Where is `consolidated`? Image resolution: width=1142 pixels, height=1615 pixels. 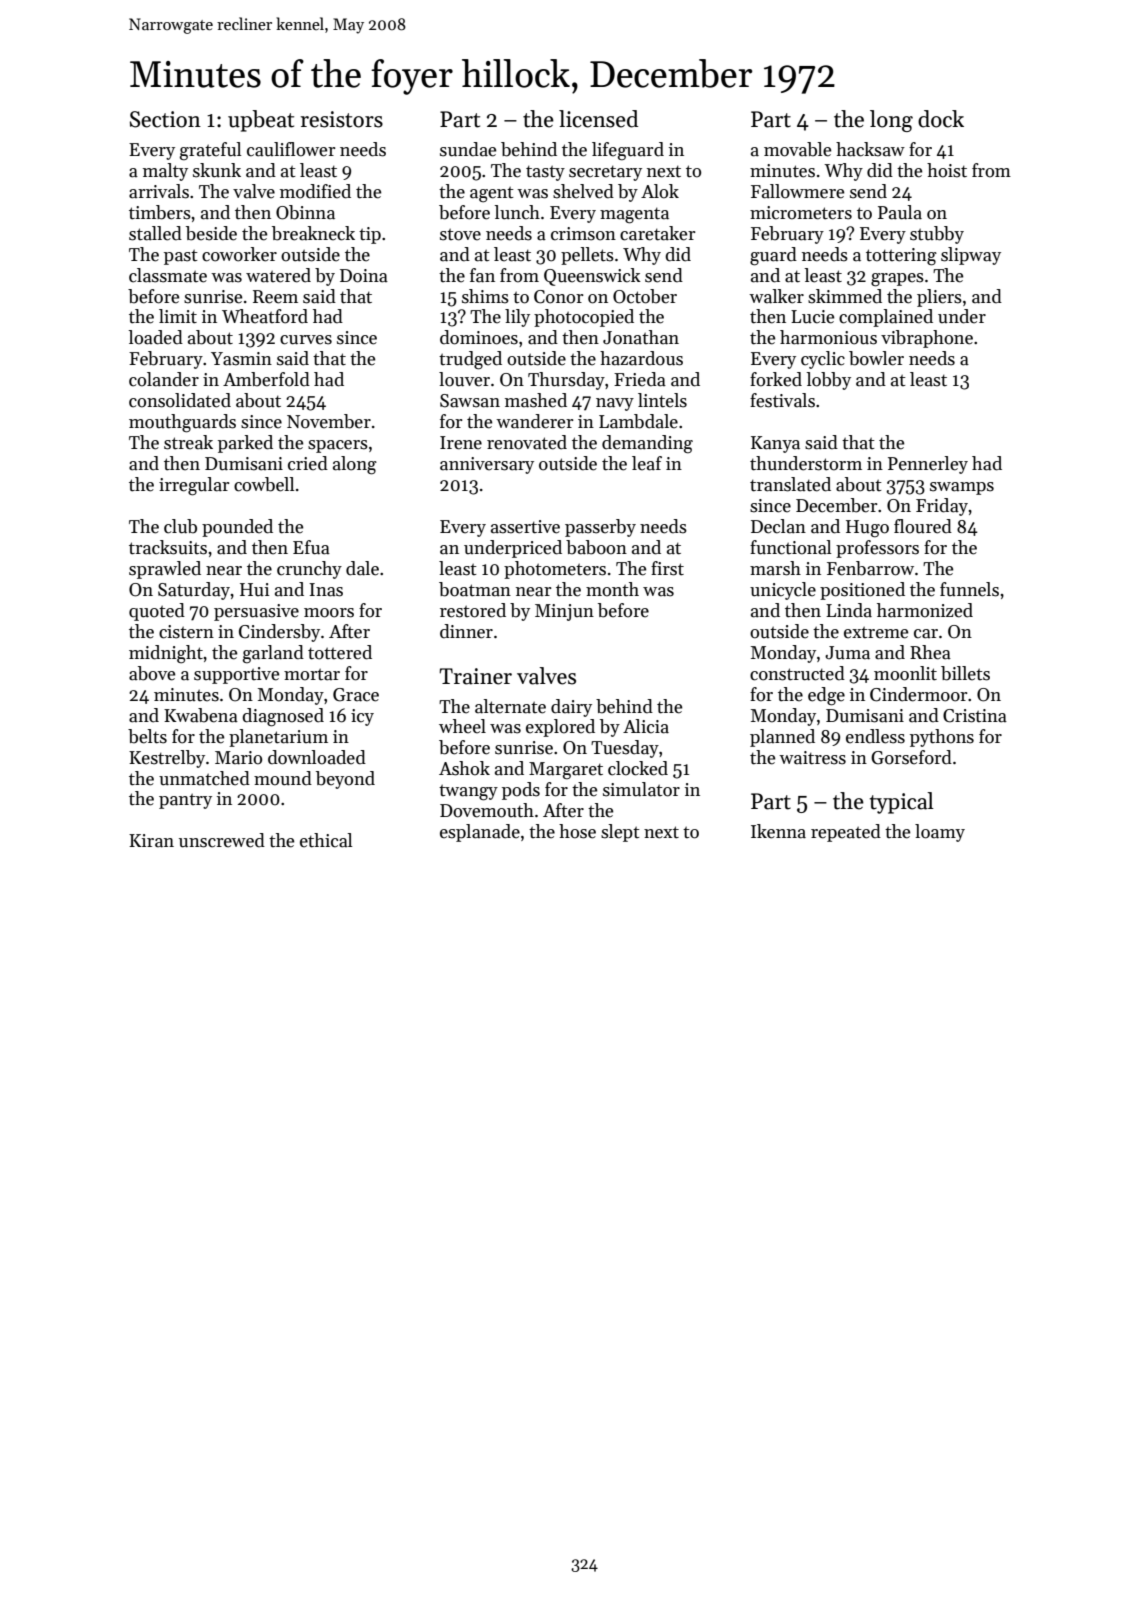 consolidated is located at coordinates (180, 400).
